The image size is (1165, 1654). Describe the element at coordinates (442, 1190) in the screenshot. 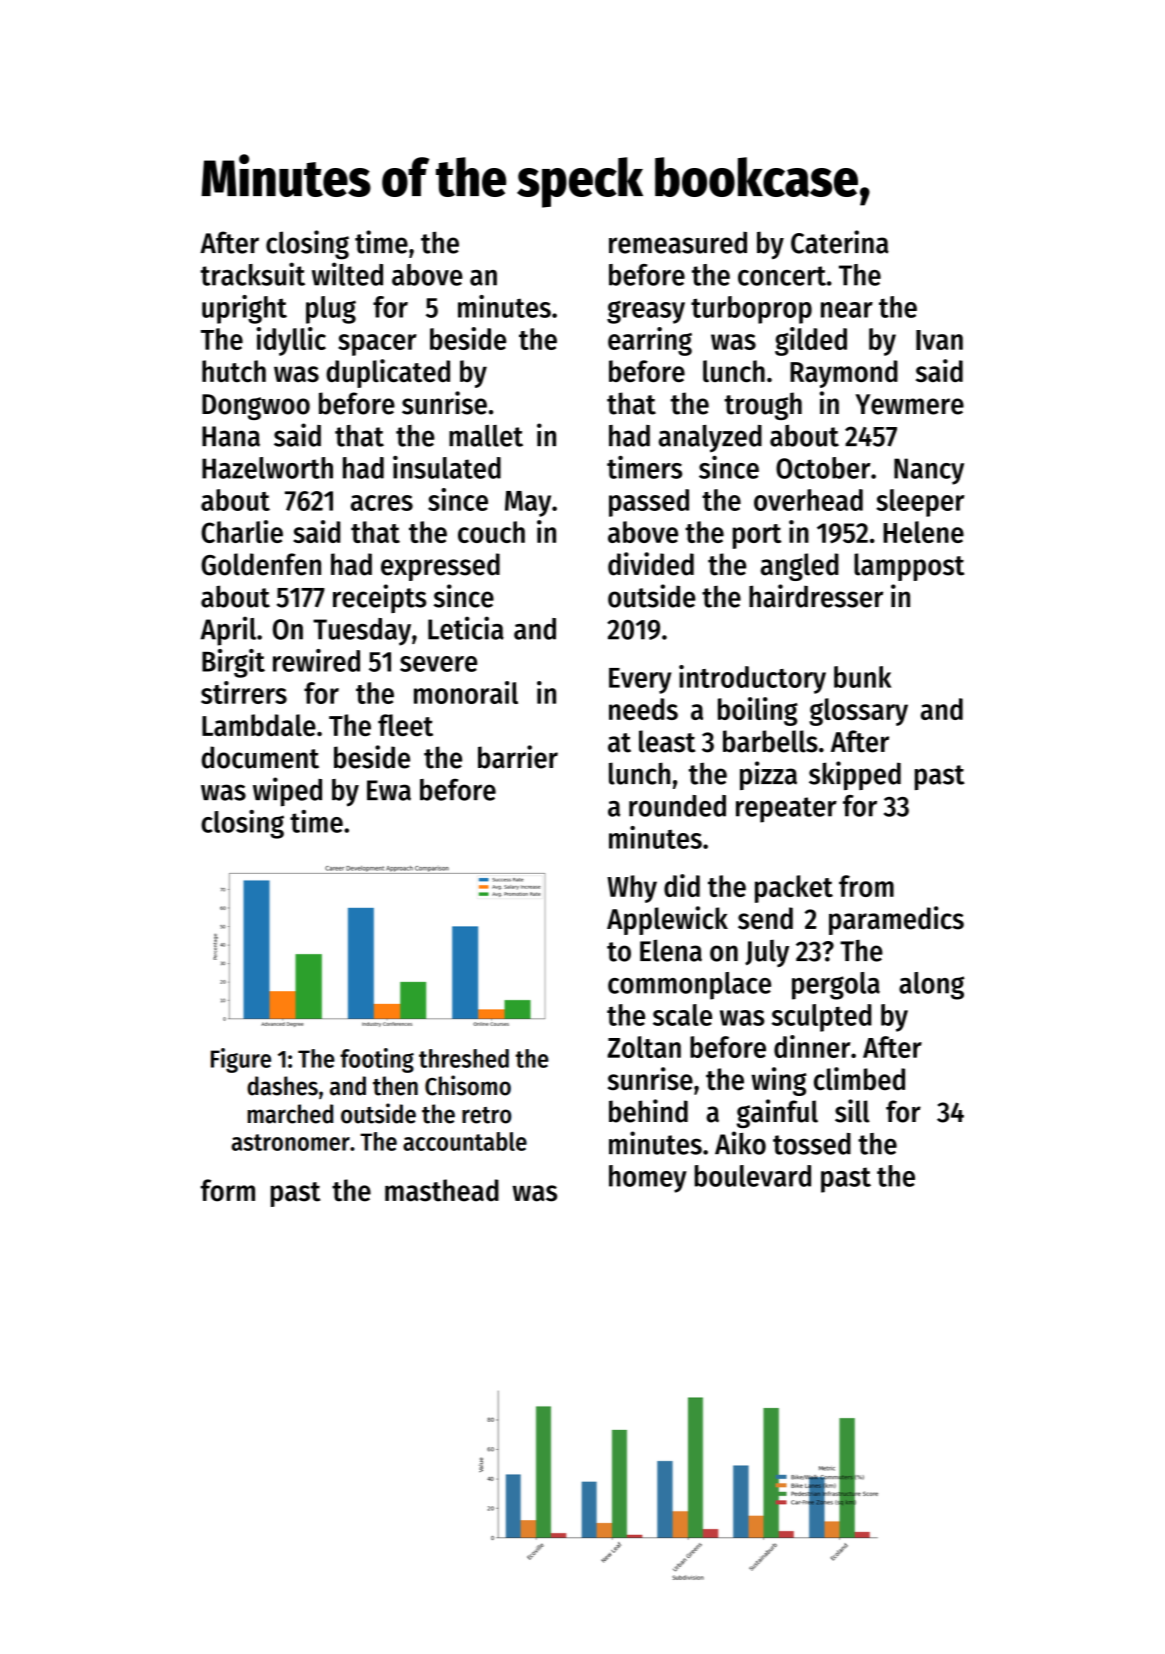

I see `masthead` at that location.
